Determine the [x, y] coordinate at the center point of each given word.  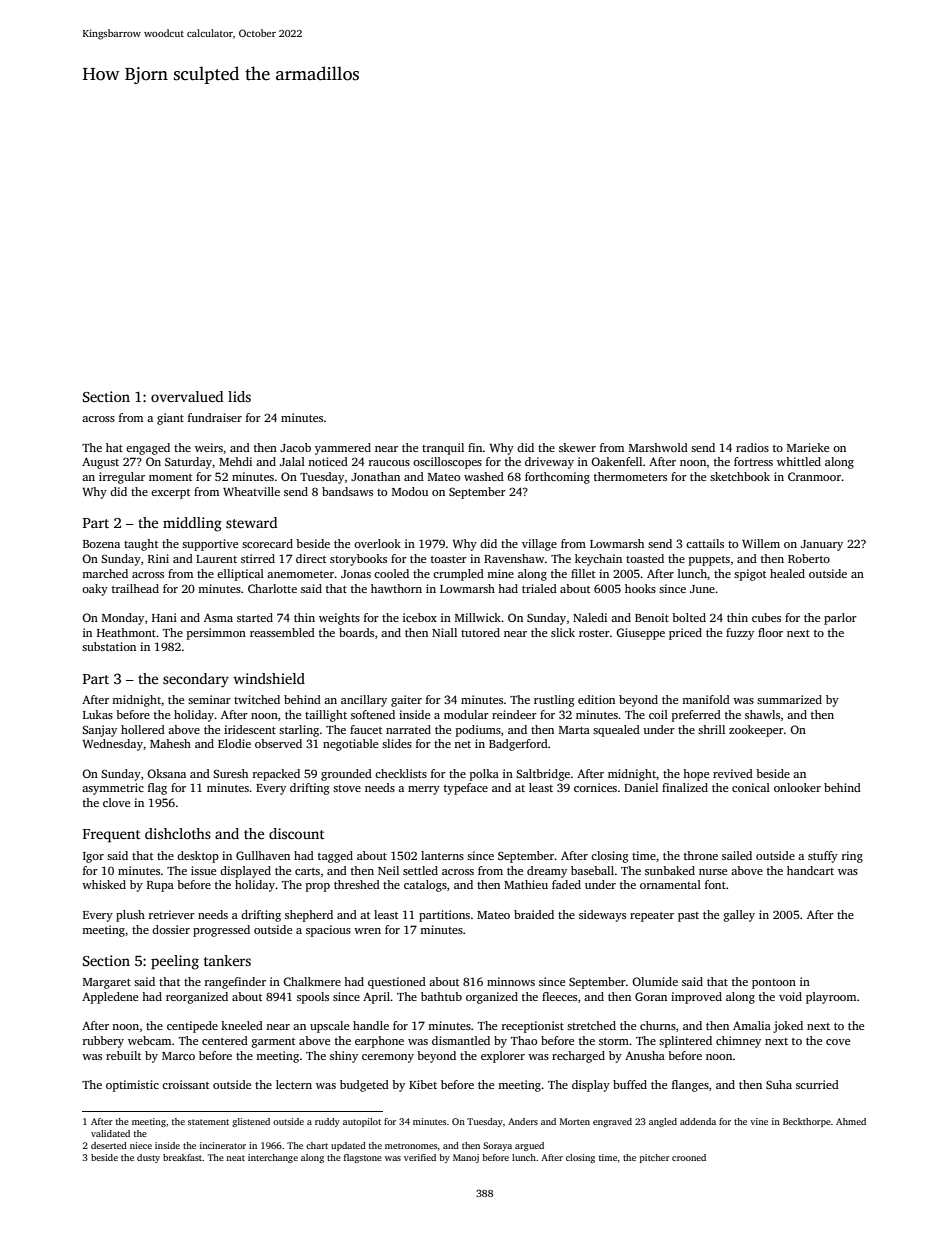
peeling [175, 962]
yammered [343, 449]
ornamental [670, 884]
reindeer [514, 714]
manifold [706, 699]
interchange [273, 1158]
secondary [196, 680]
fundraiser [215, 417]
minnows [511, 981]
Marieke [808, 447]
